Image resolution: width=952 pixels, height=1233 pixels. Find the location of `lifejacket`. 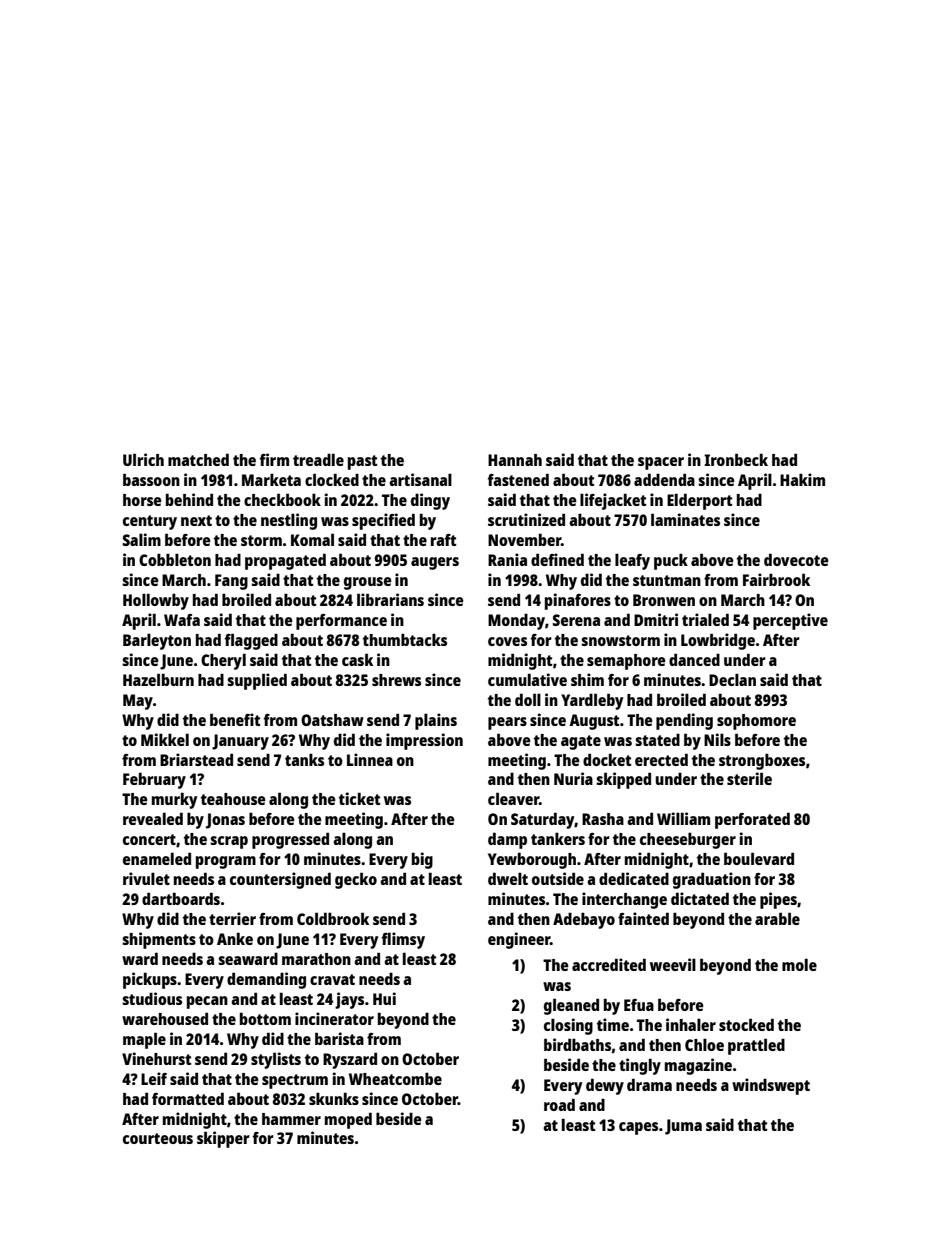

lifejacket is located at coordinates (613, 501).
